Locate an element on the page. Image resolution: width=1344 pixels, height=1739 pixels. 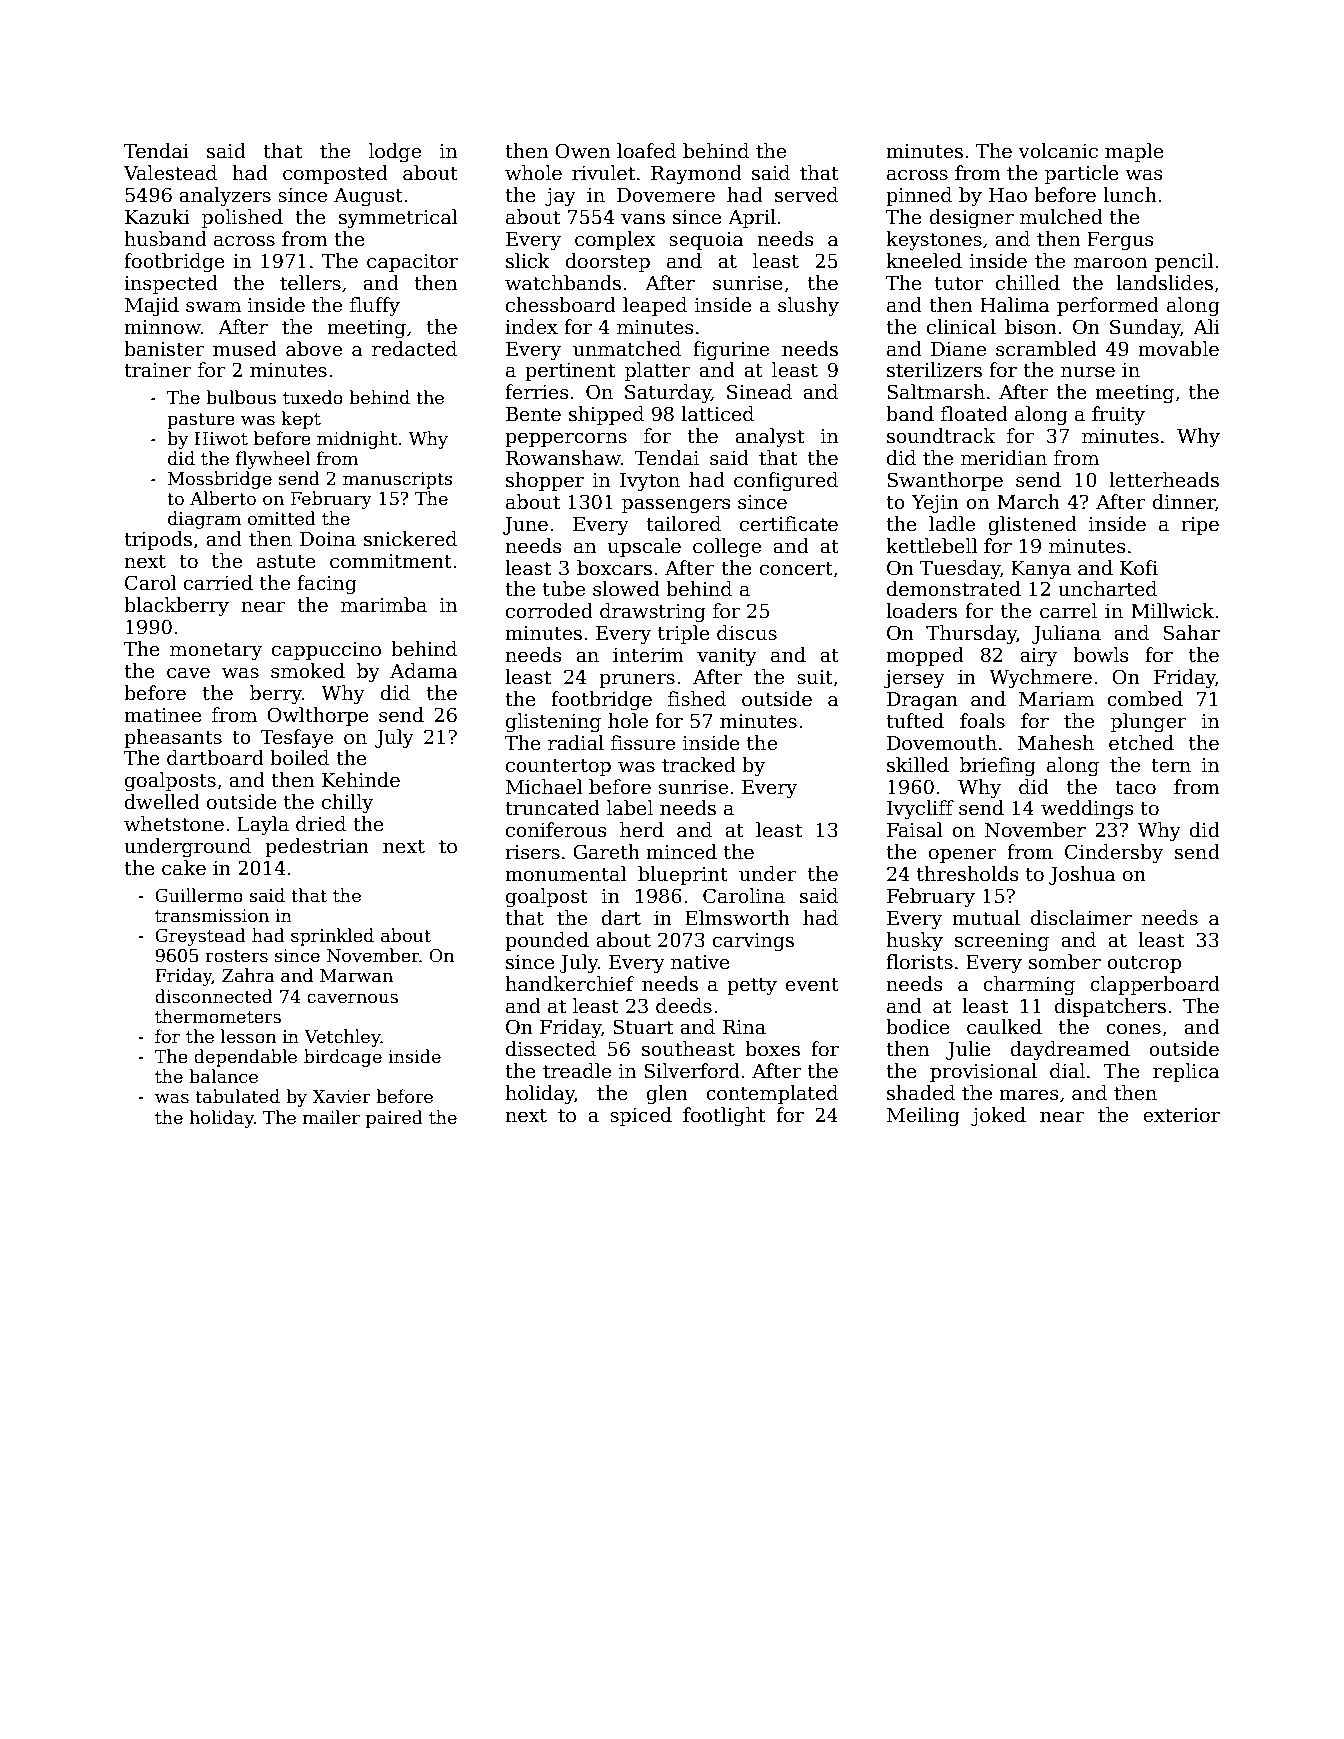
Owen is located at coordinates (582, 151).
